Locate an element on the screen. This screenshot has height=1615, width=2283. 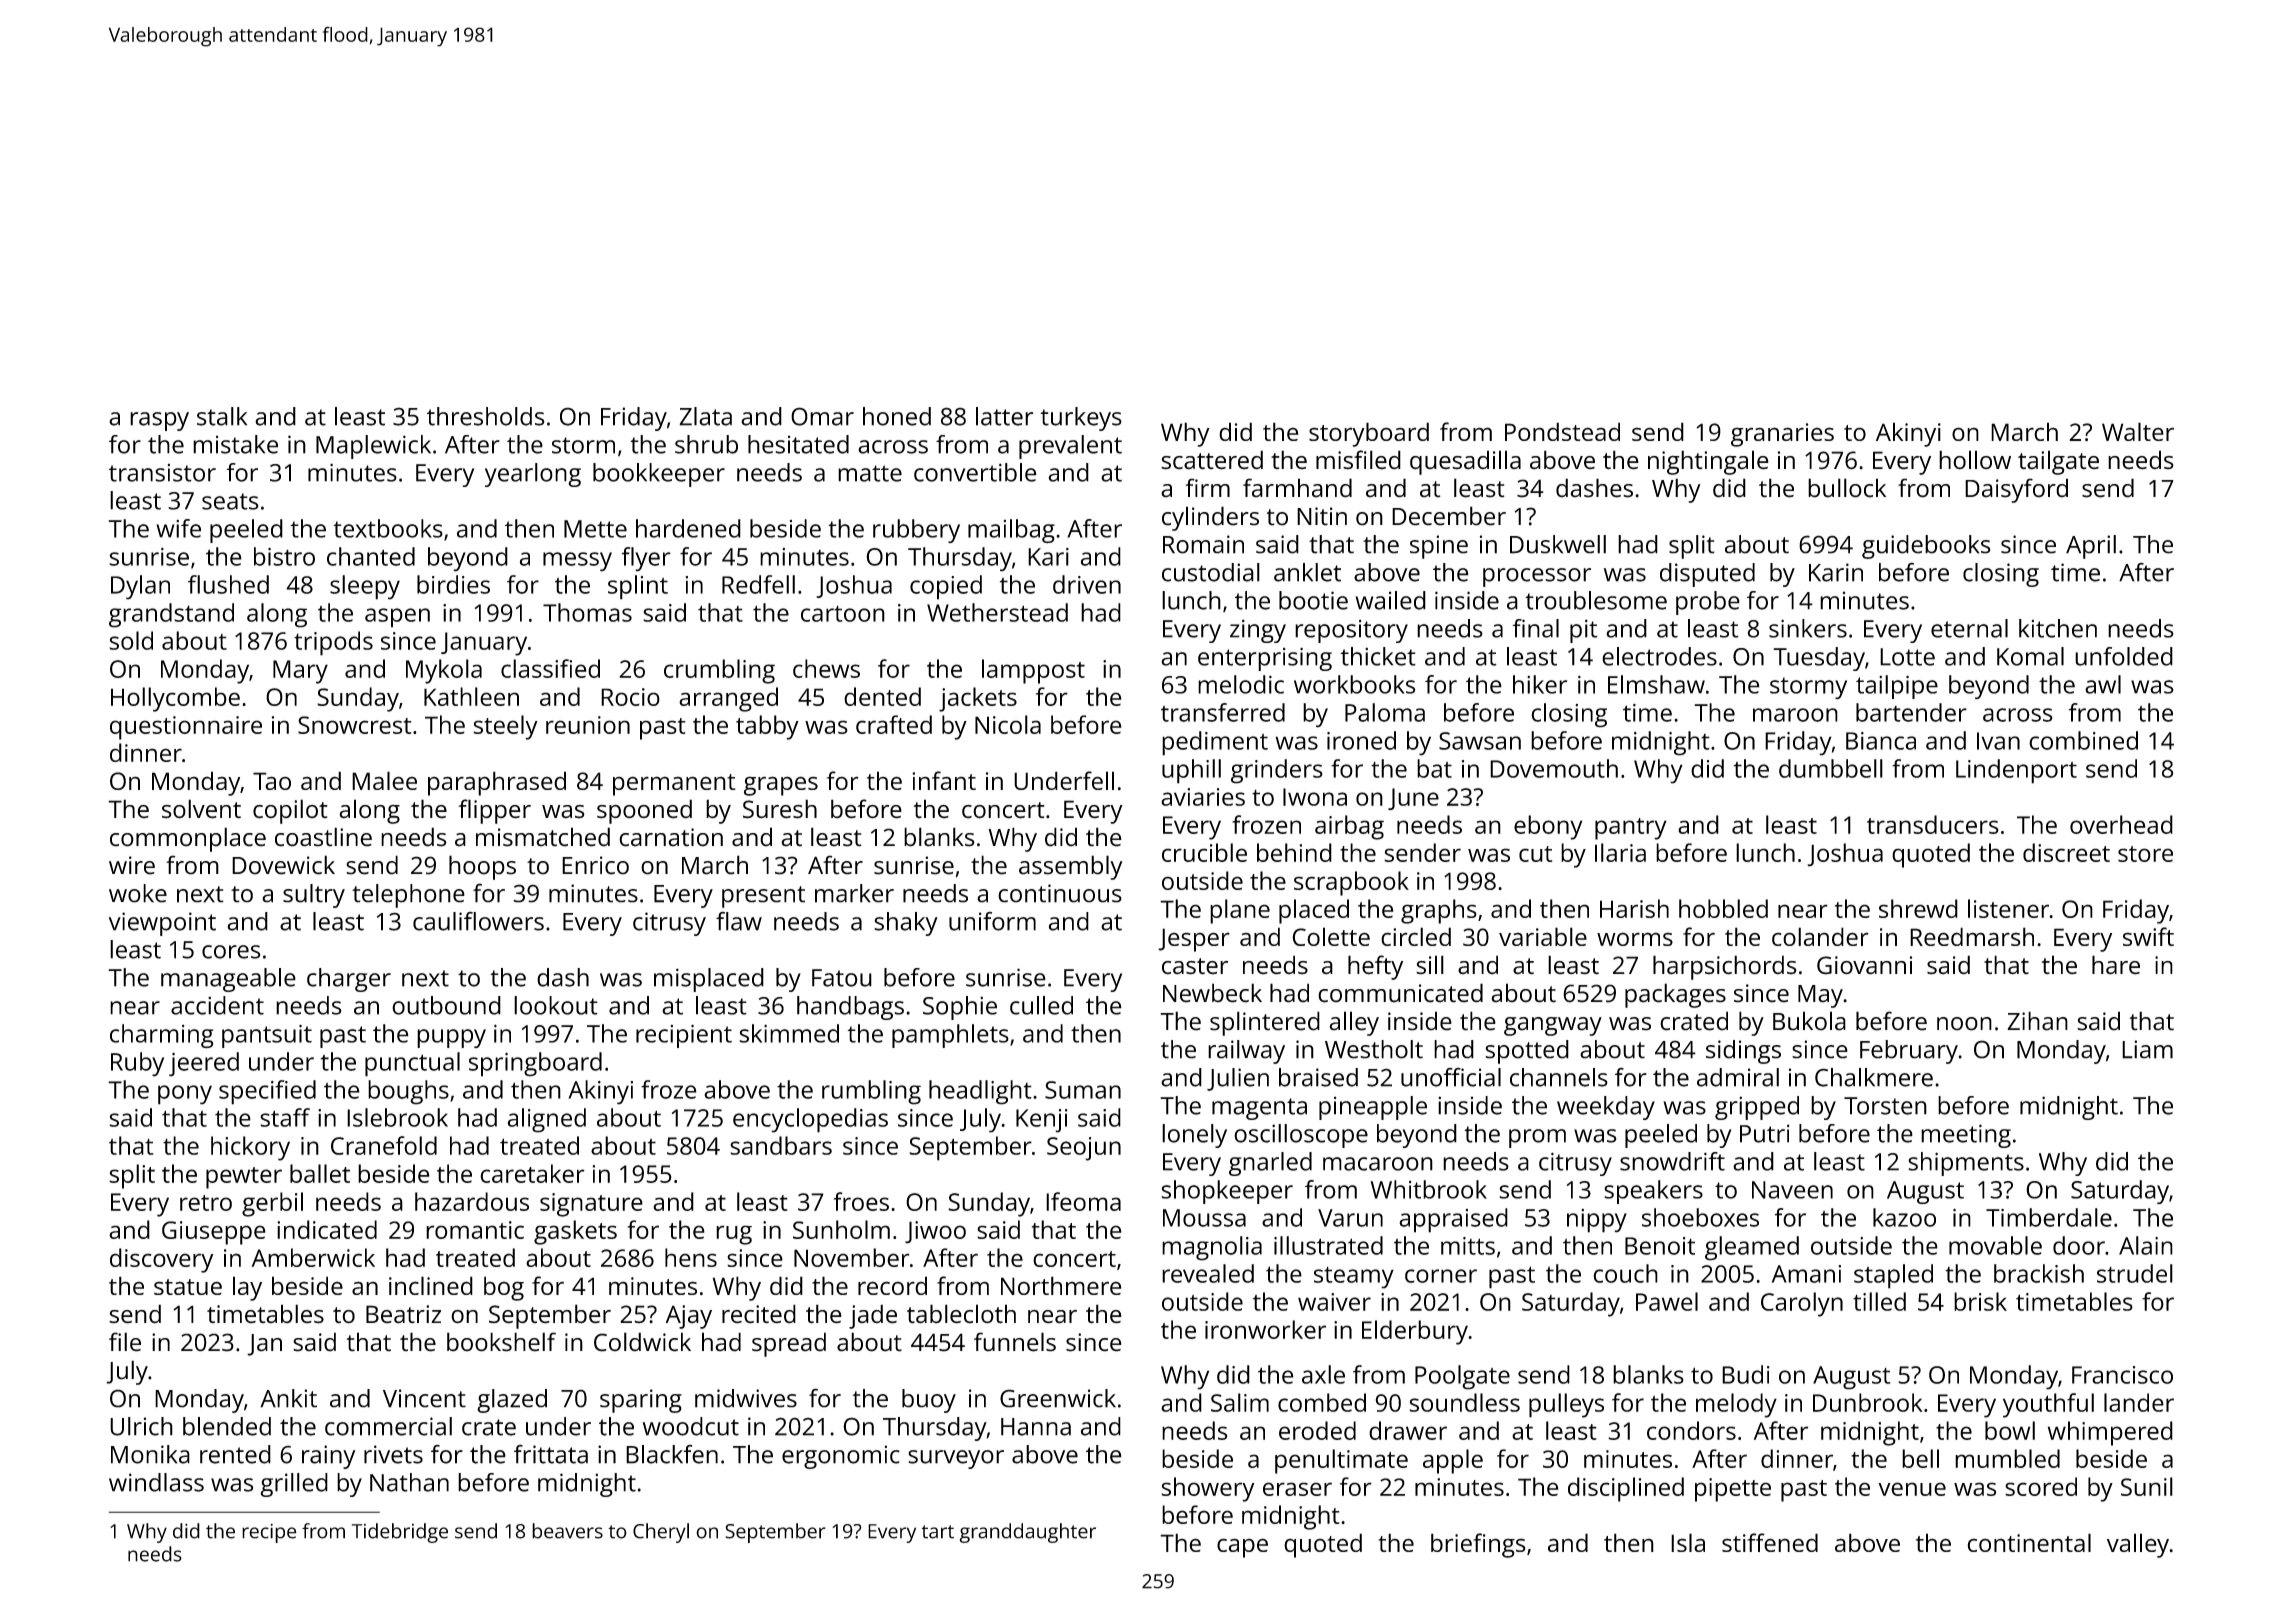
Walter is located at coordinates (2138, 431).
